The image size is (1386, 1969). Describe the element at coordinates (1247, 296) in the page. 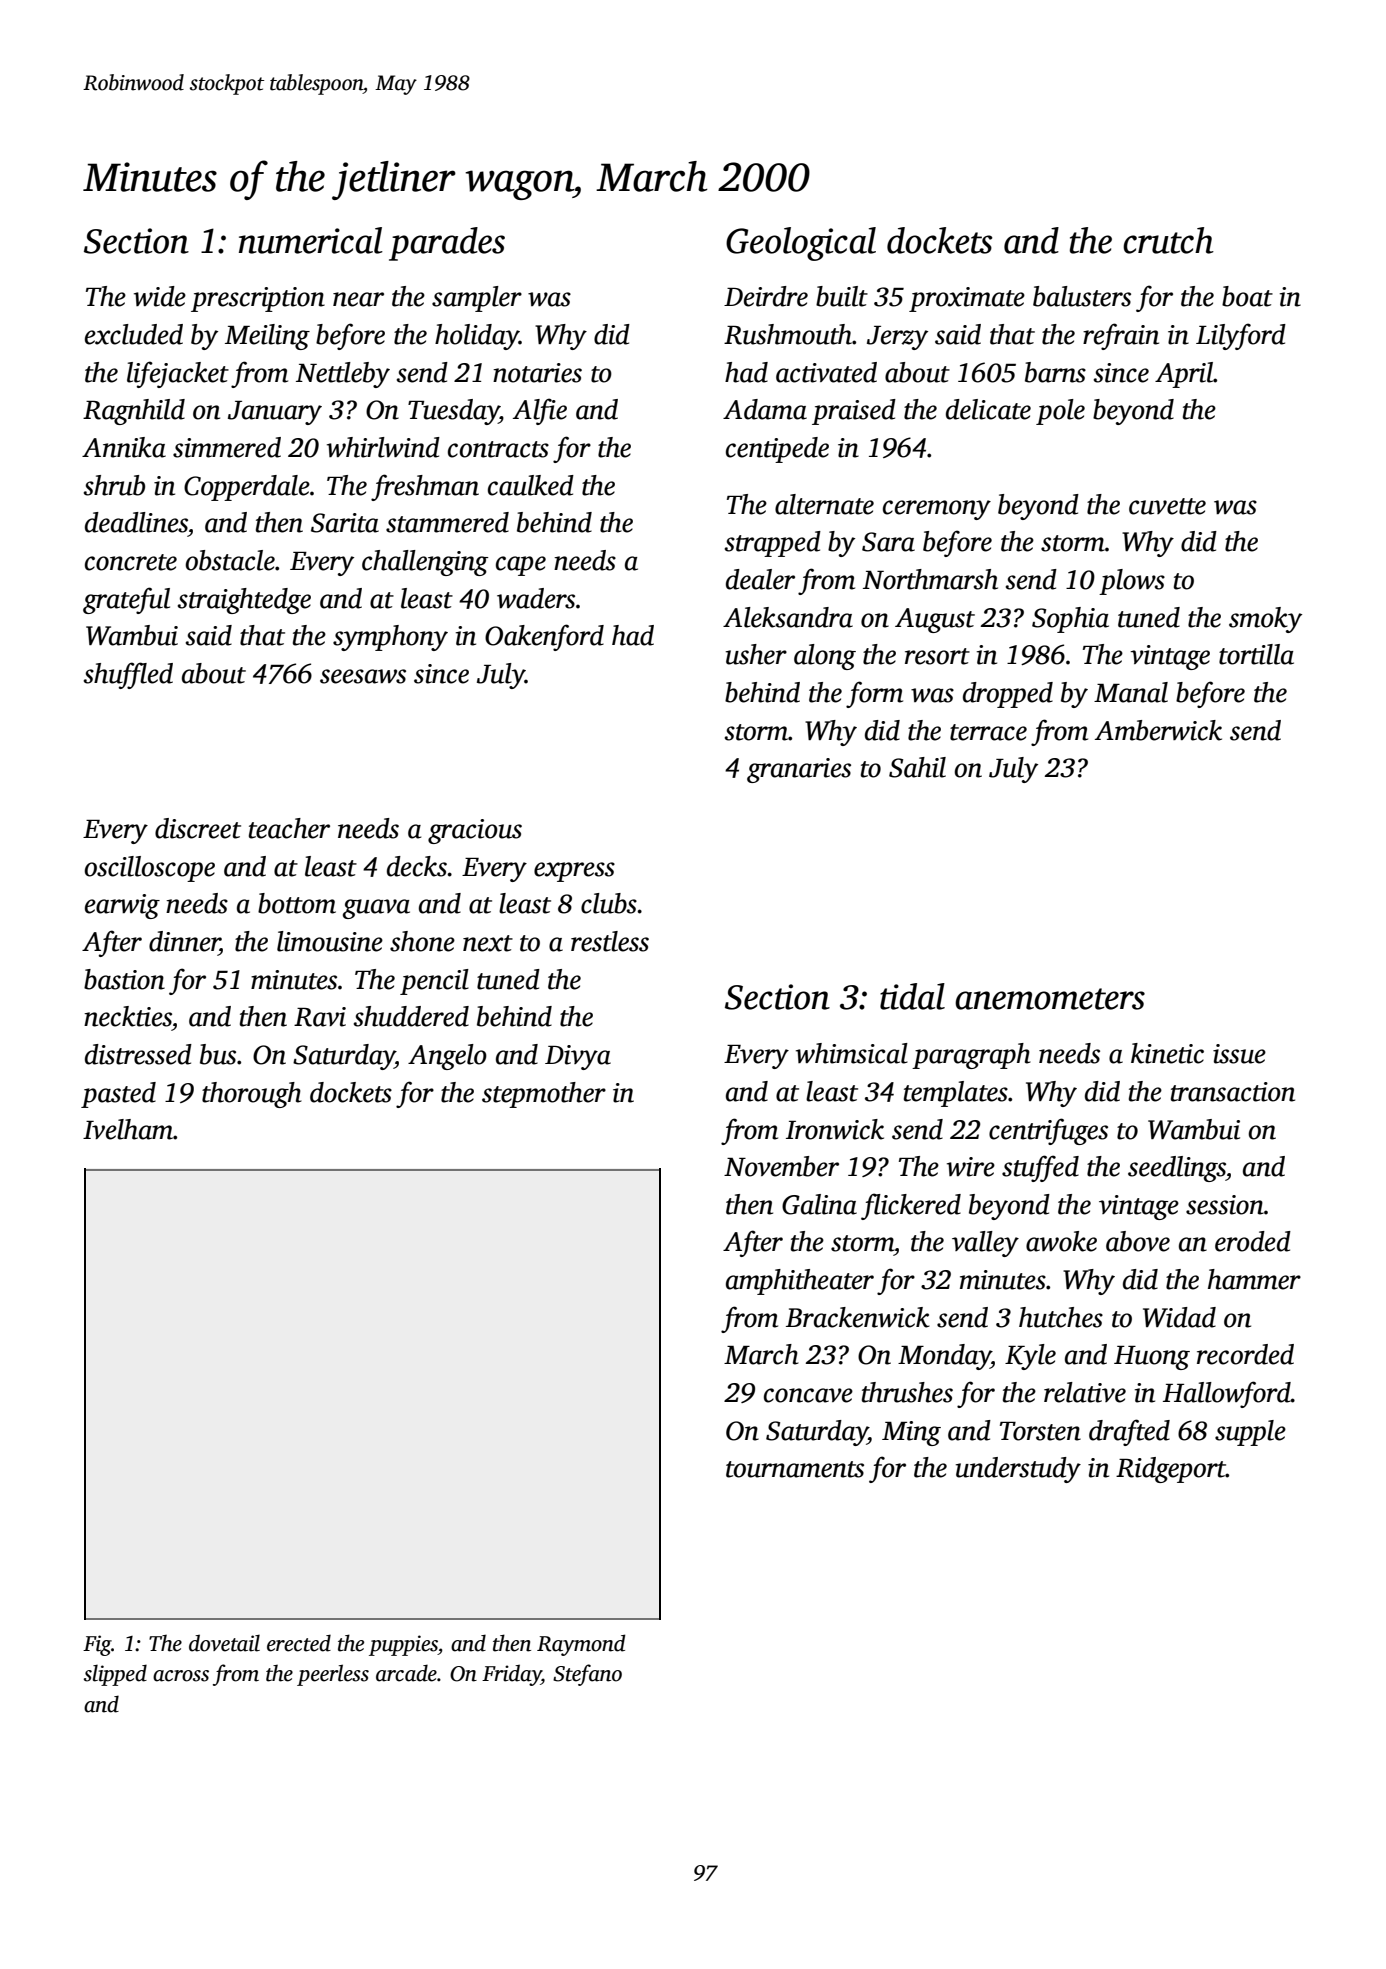

I see `boat` at that location.
